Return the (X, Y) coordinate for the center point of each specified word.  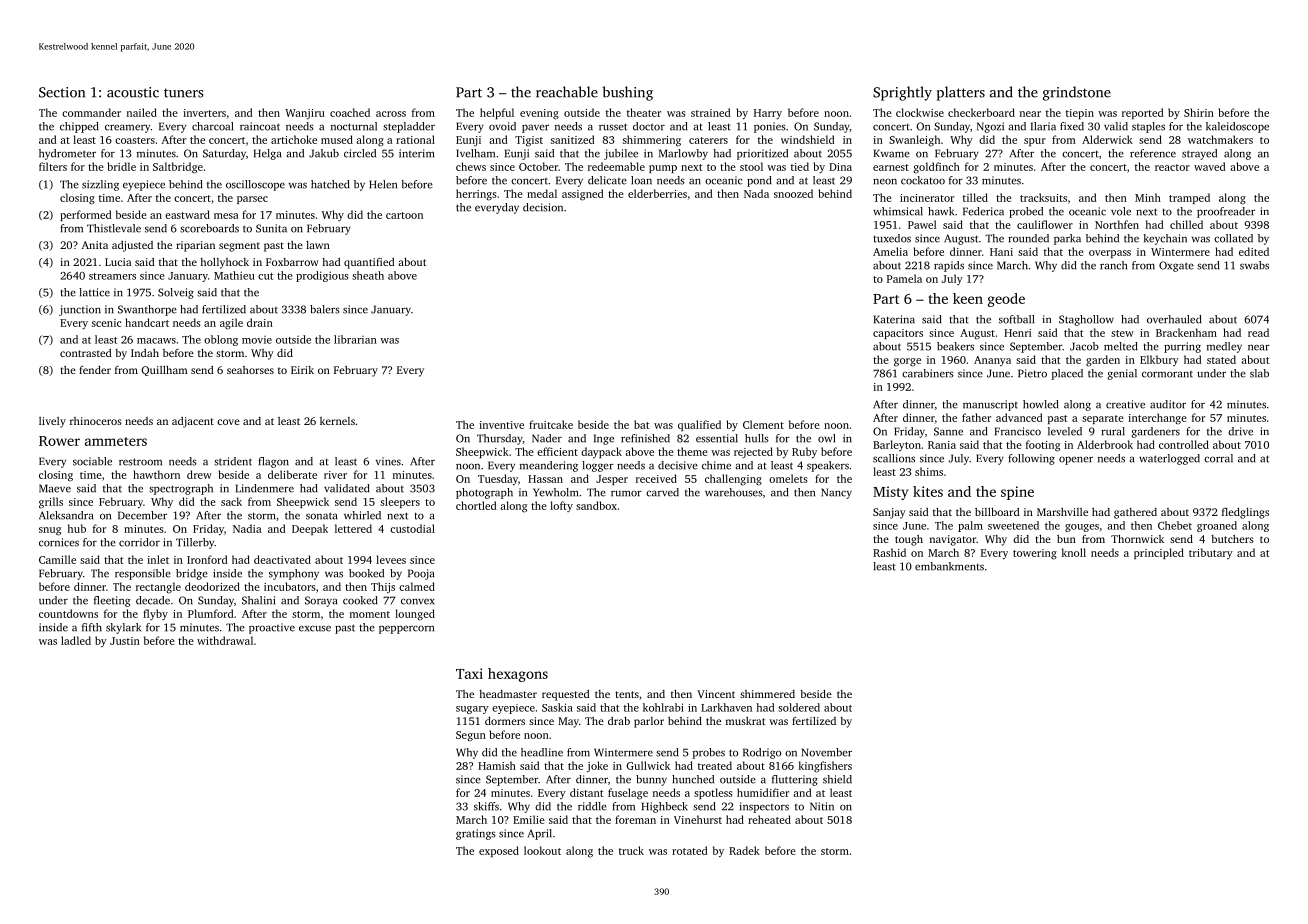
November (827, 752)
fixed (1072, 126)
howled (1041, 404)
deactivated (282, 559)
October (538, 166)
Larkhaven (726, 707)
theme (692, 451)
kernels (337, 421)
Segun (471, 736)
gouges (1082, 528)
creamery (127, 128)
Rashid (889, 552)
